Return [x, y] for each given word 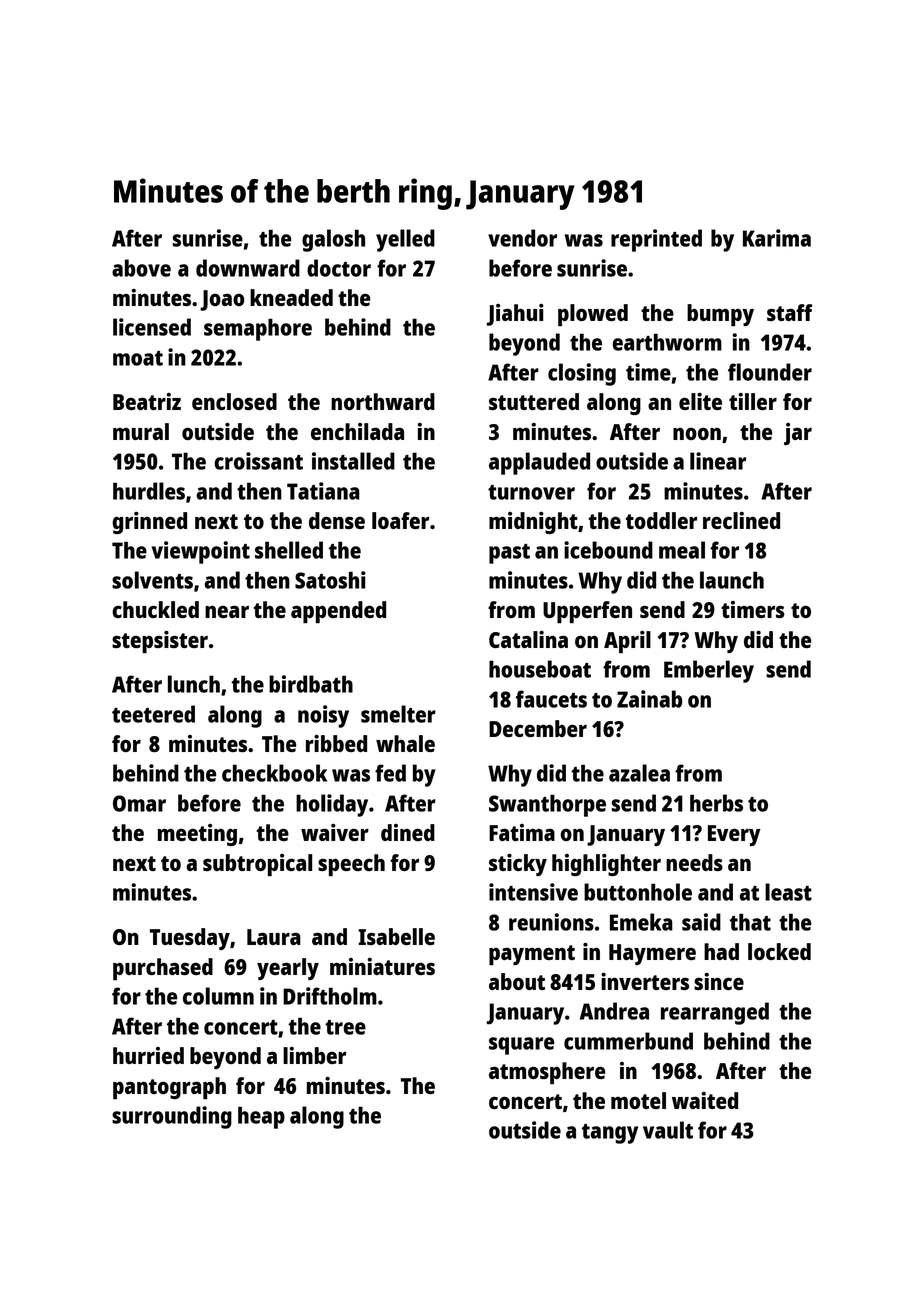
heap [261, 1118]
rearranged [715, 1013]
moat [138, 358]
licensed [152, 327]
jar [798, 434]
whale [405, 743]
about [517, 981]
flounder [770, 372]
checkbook [274, 773]
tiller [753, 401]
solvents [152, 580]
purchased [163, 969]
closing [582, 374]
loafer [400, 520]
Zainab [649, 699]
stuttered [534, 401]
